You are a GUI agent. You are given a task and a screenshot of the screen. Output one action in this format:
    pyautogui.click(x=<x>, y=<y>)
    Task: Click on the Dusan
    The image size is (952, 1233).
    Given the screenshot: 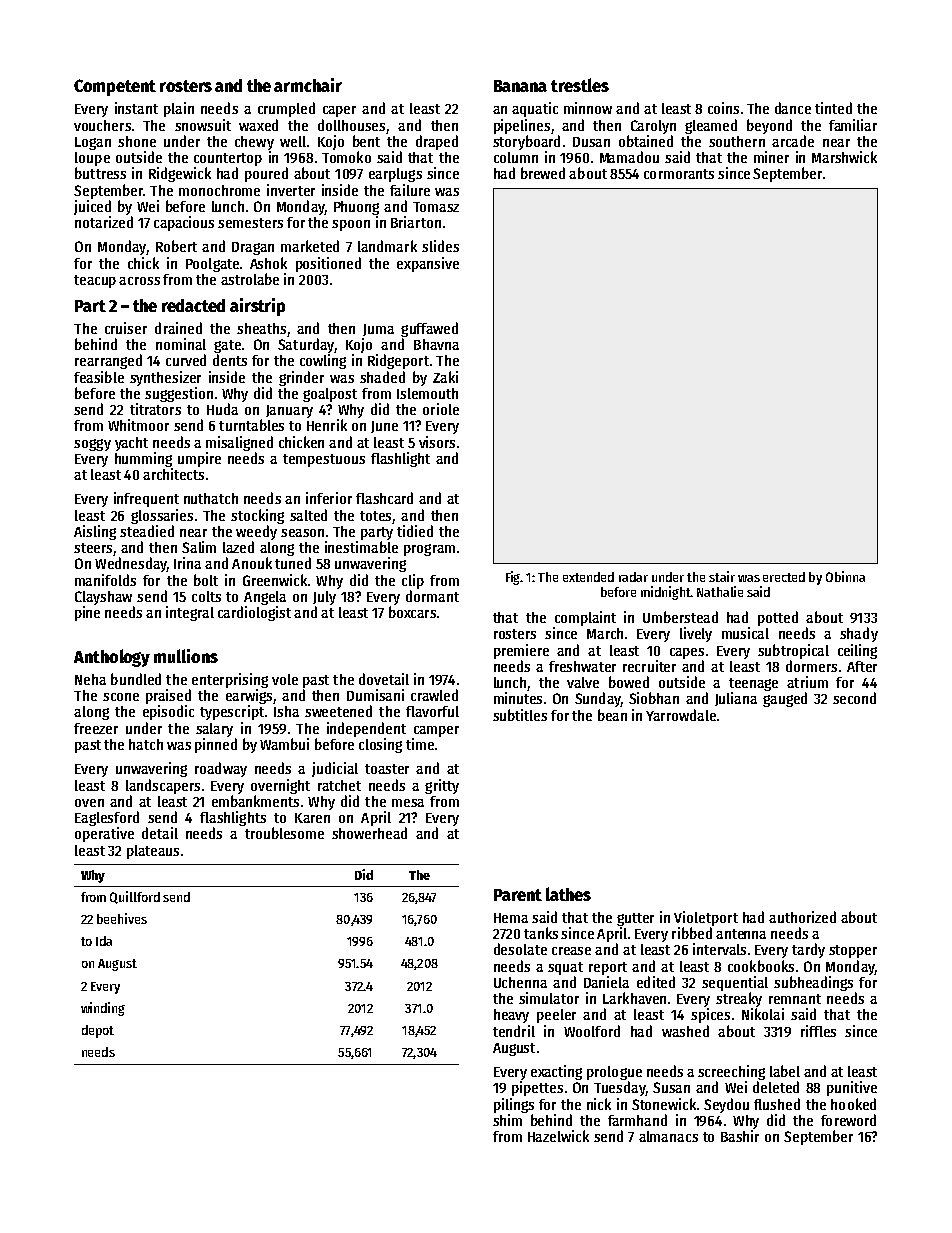 What is the action you would take?
    pyautogui.click(x=591, y=142)
